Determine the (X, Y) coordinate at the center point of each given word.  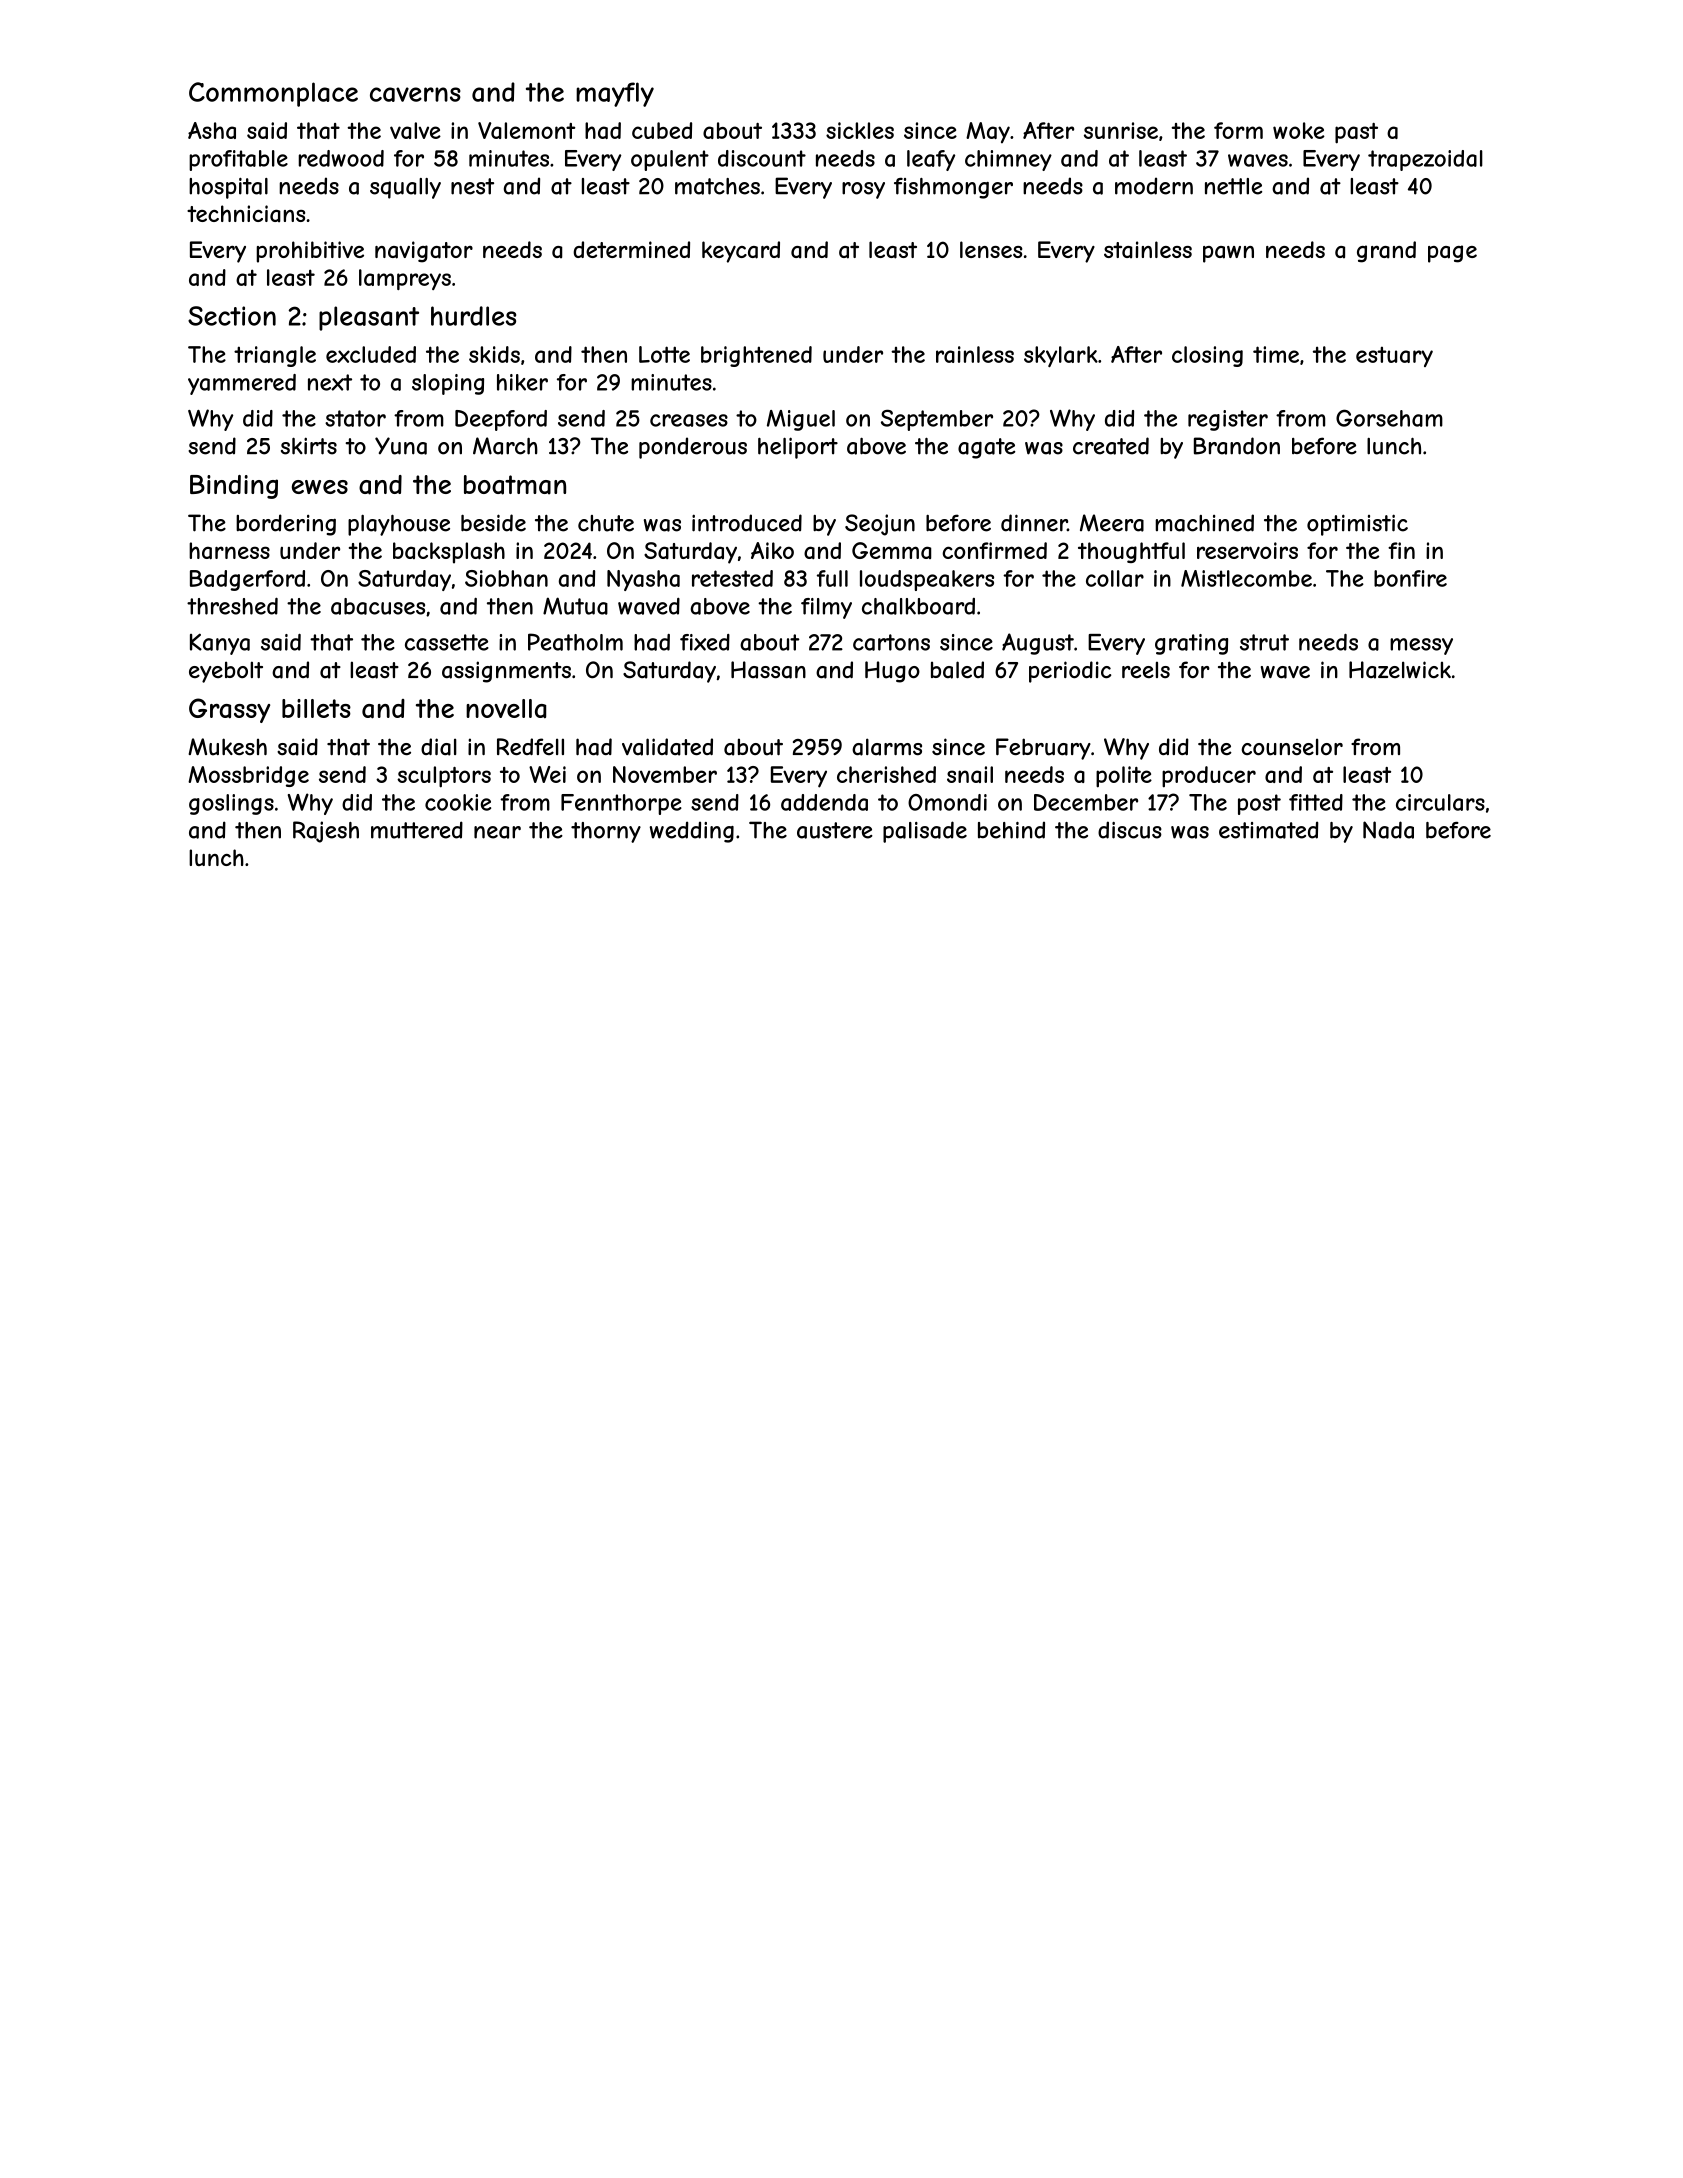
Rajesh (326, 832)
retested (732, 578)
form (1238, 130)
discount (762, 158)
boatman (515, 485)
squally (405, 188)
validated (667, 747)
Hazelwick (1400, 670)
